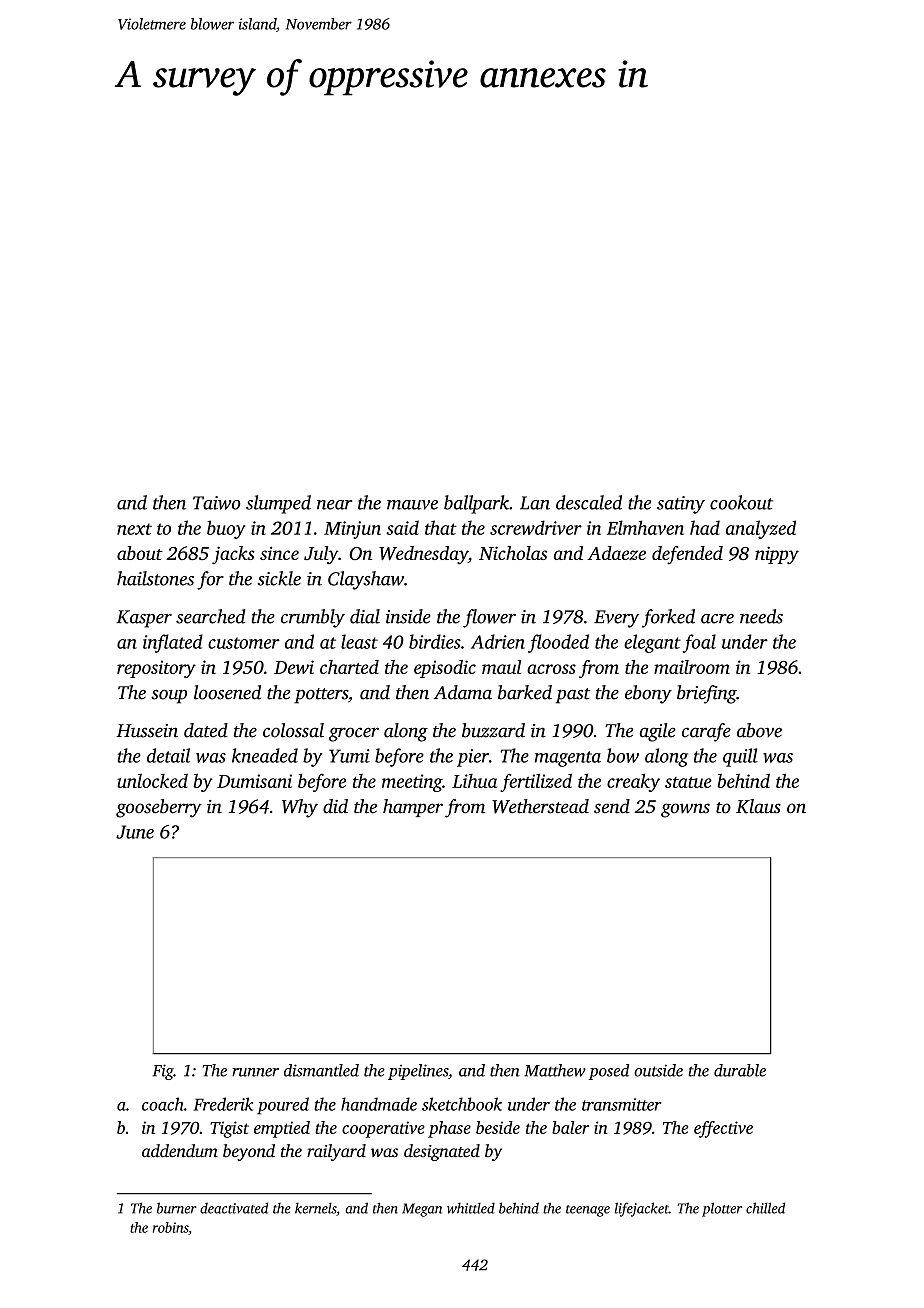 The image size is (924, 1308). I want to click on episodic, so click(445, 669).
